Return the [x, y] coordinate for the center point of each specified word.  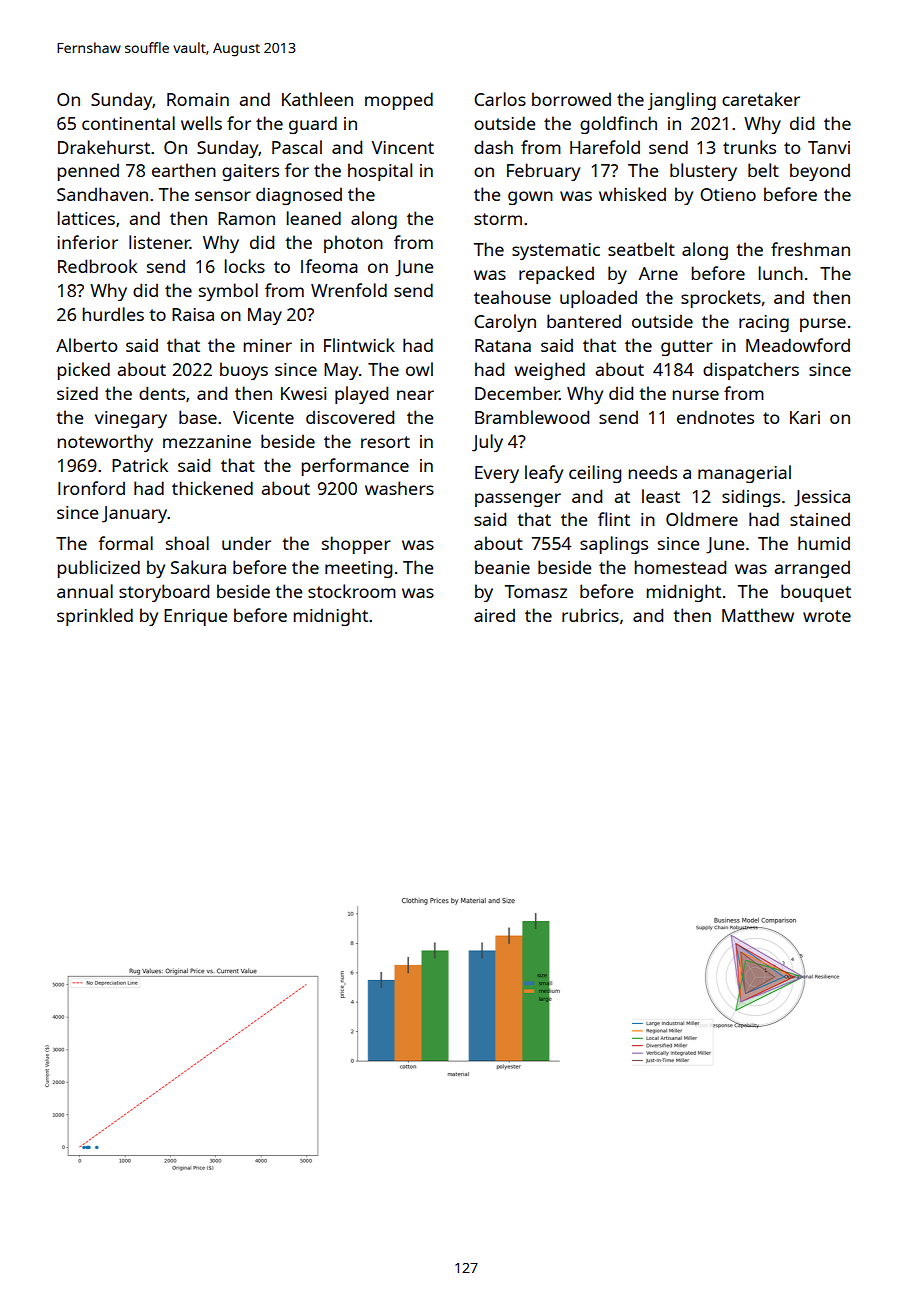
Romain [198, 99]
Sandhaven [102, 194]
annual [85, 591]
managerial [744, 474]
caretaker [761, 99]
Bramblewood [532, 417]
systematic [556, 251]
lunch [781, 273]
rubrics [590, 615]
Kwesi [303, 393]
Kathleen [317, 99]
